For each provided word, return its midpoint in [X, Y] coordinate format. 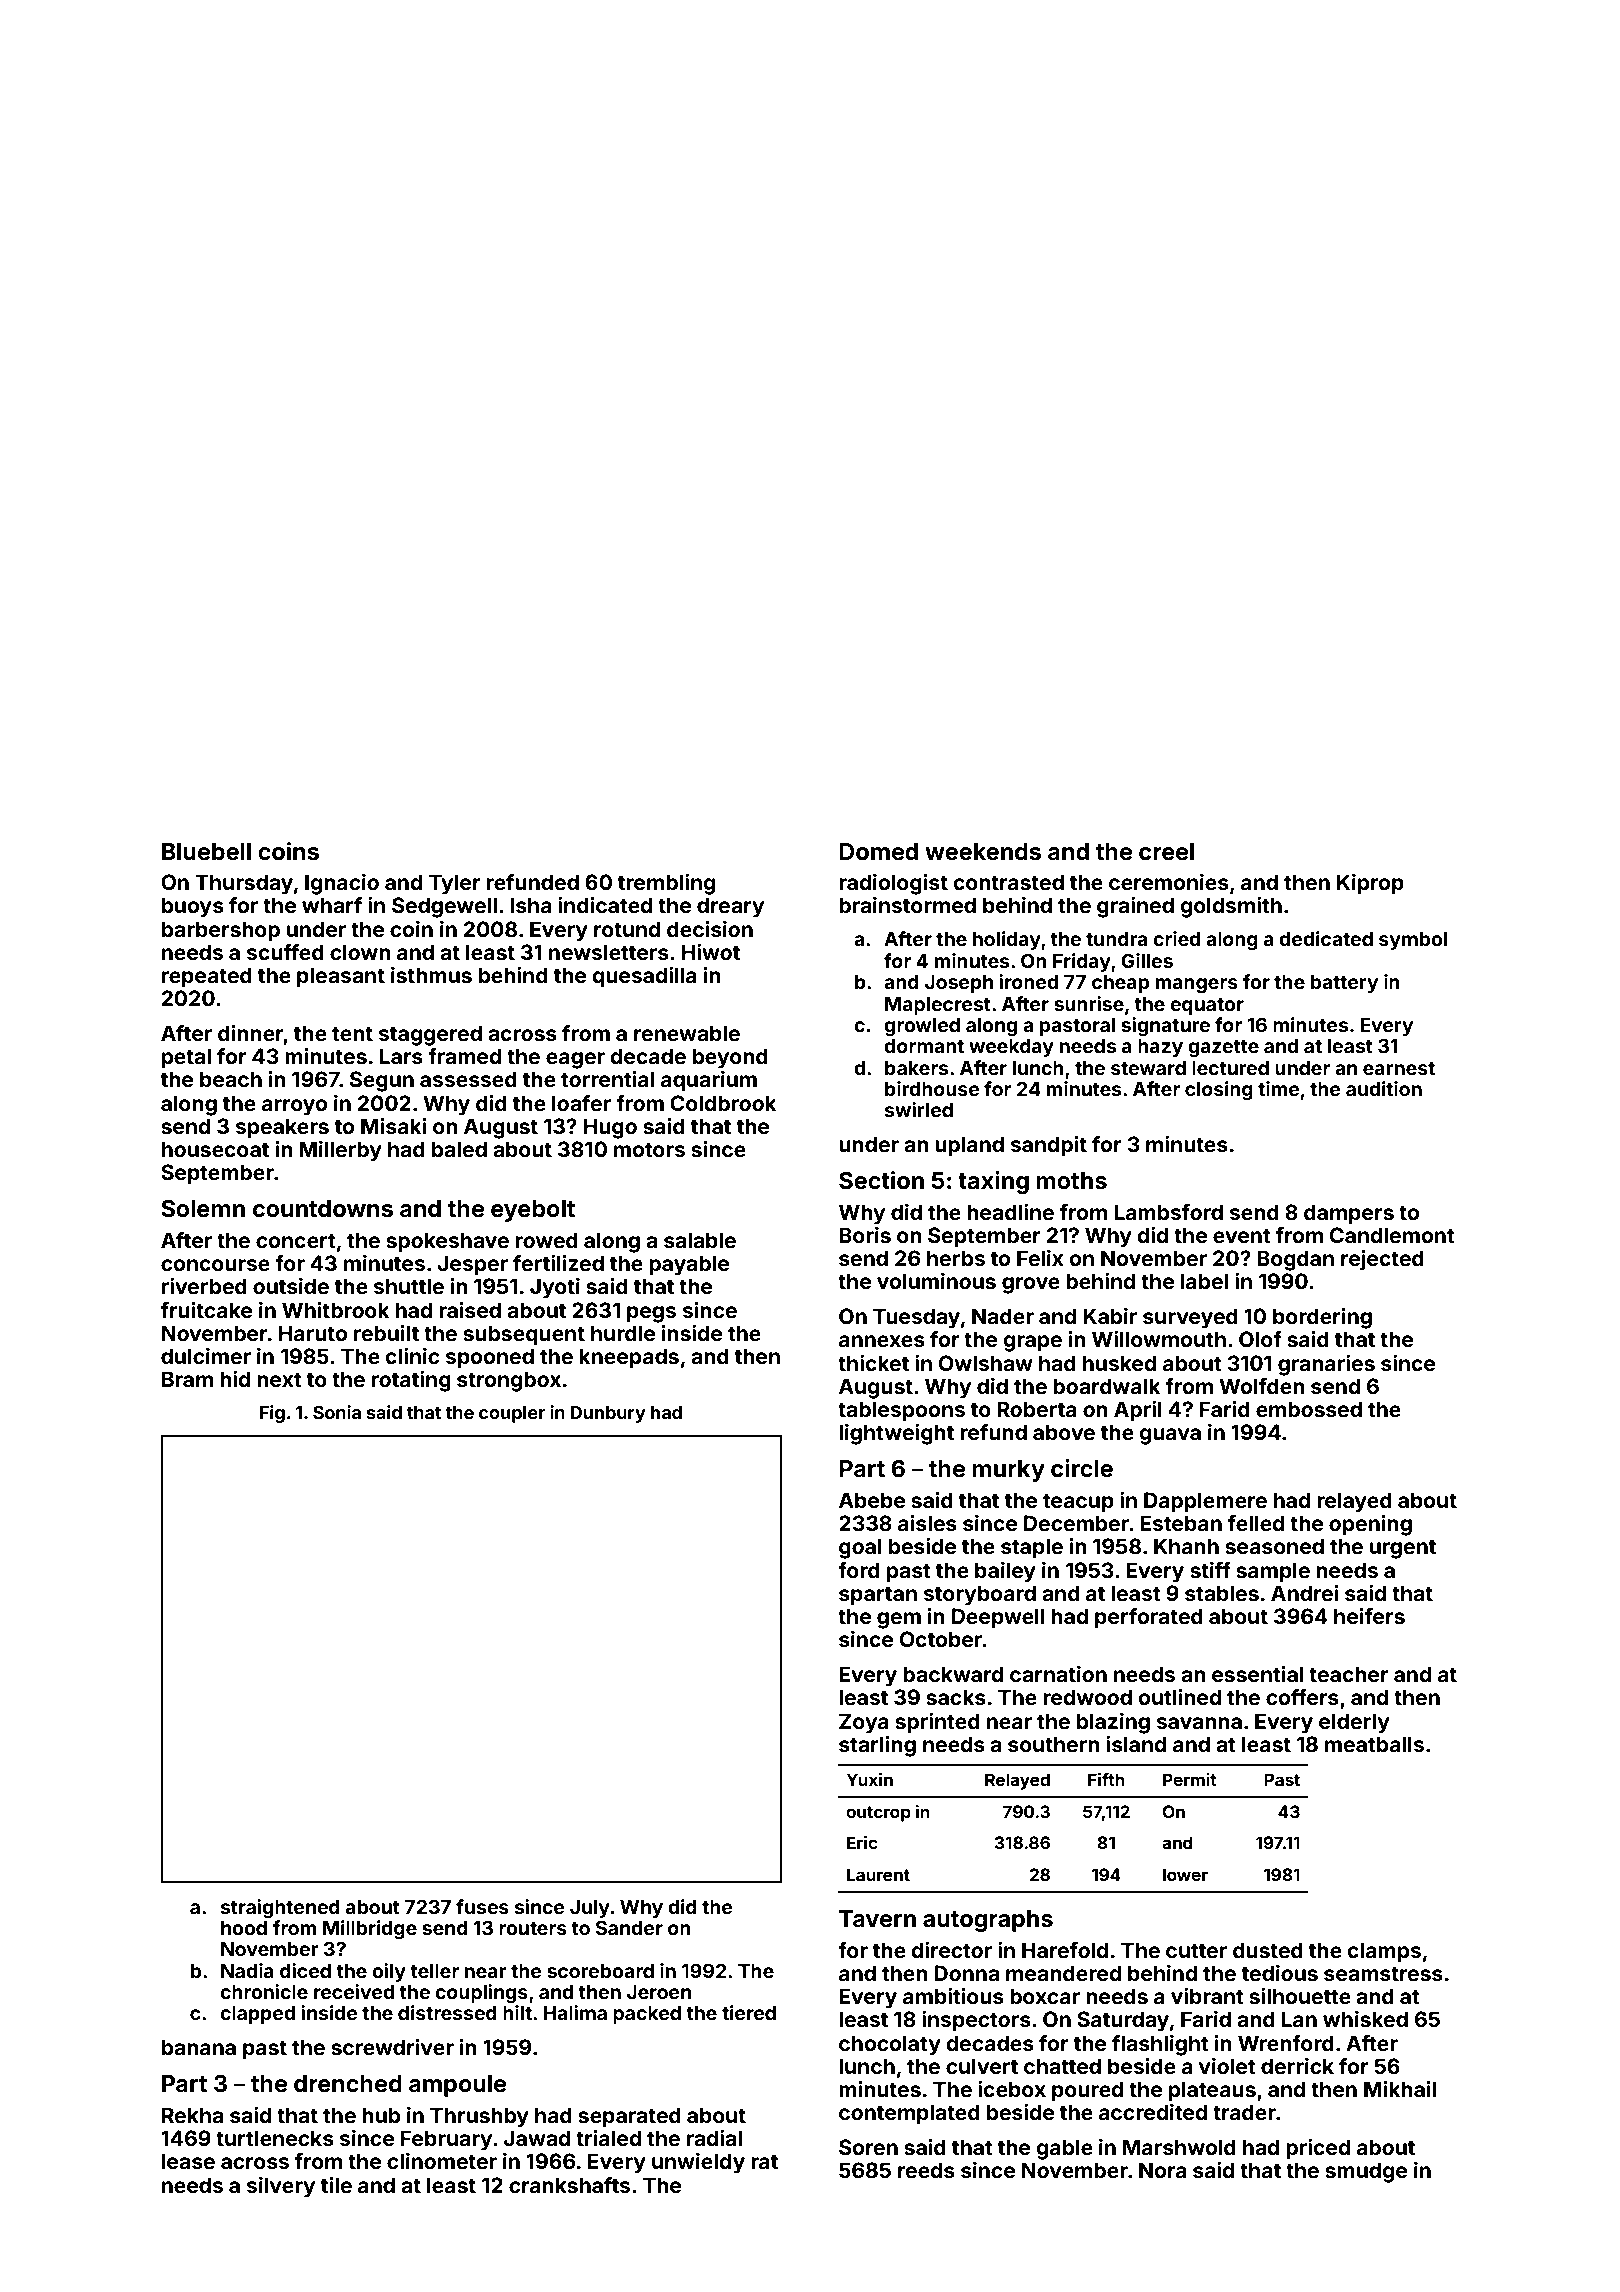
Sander [629, 1927]
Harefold [1065, 1950]
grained [1135, 907]
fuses [482, 1906]
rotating [411, 1381]
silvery [281, 2187]
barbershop [221, 931]
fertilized [558, 1263]
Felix [1040, 1258]
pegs [651, 1314]
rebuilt [386, 1333]
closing [1219, 1090]
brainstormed [907, 905]
